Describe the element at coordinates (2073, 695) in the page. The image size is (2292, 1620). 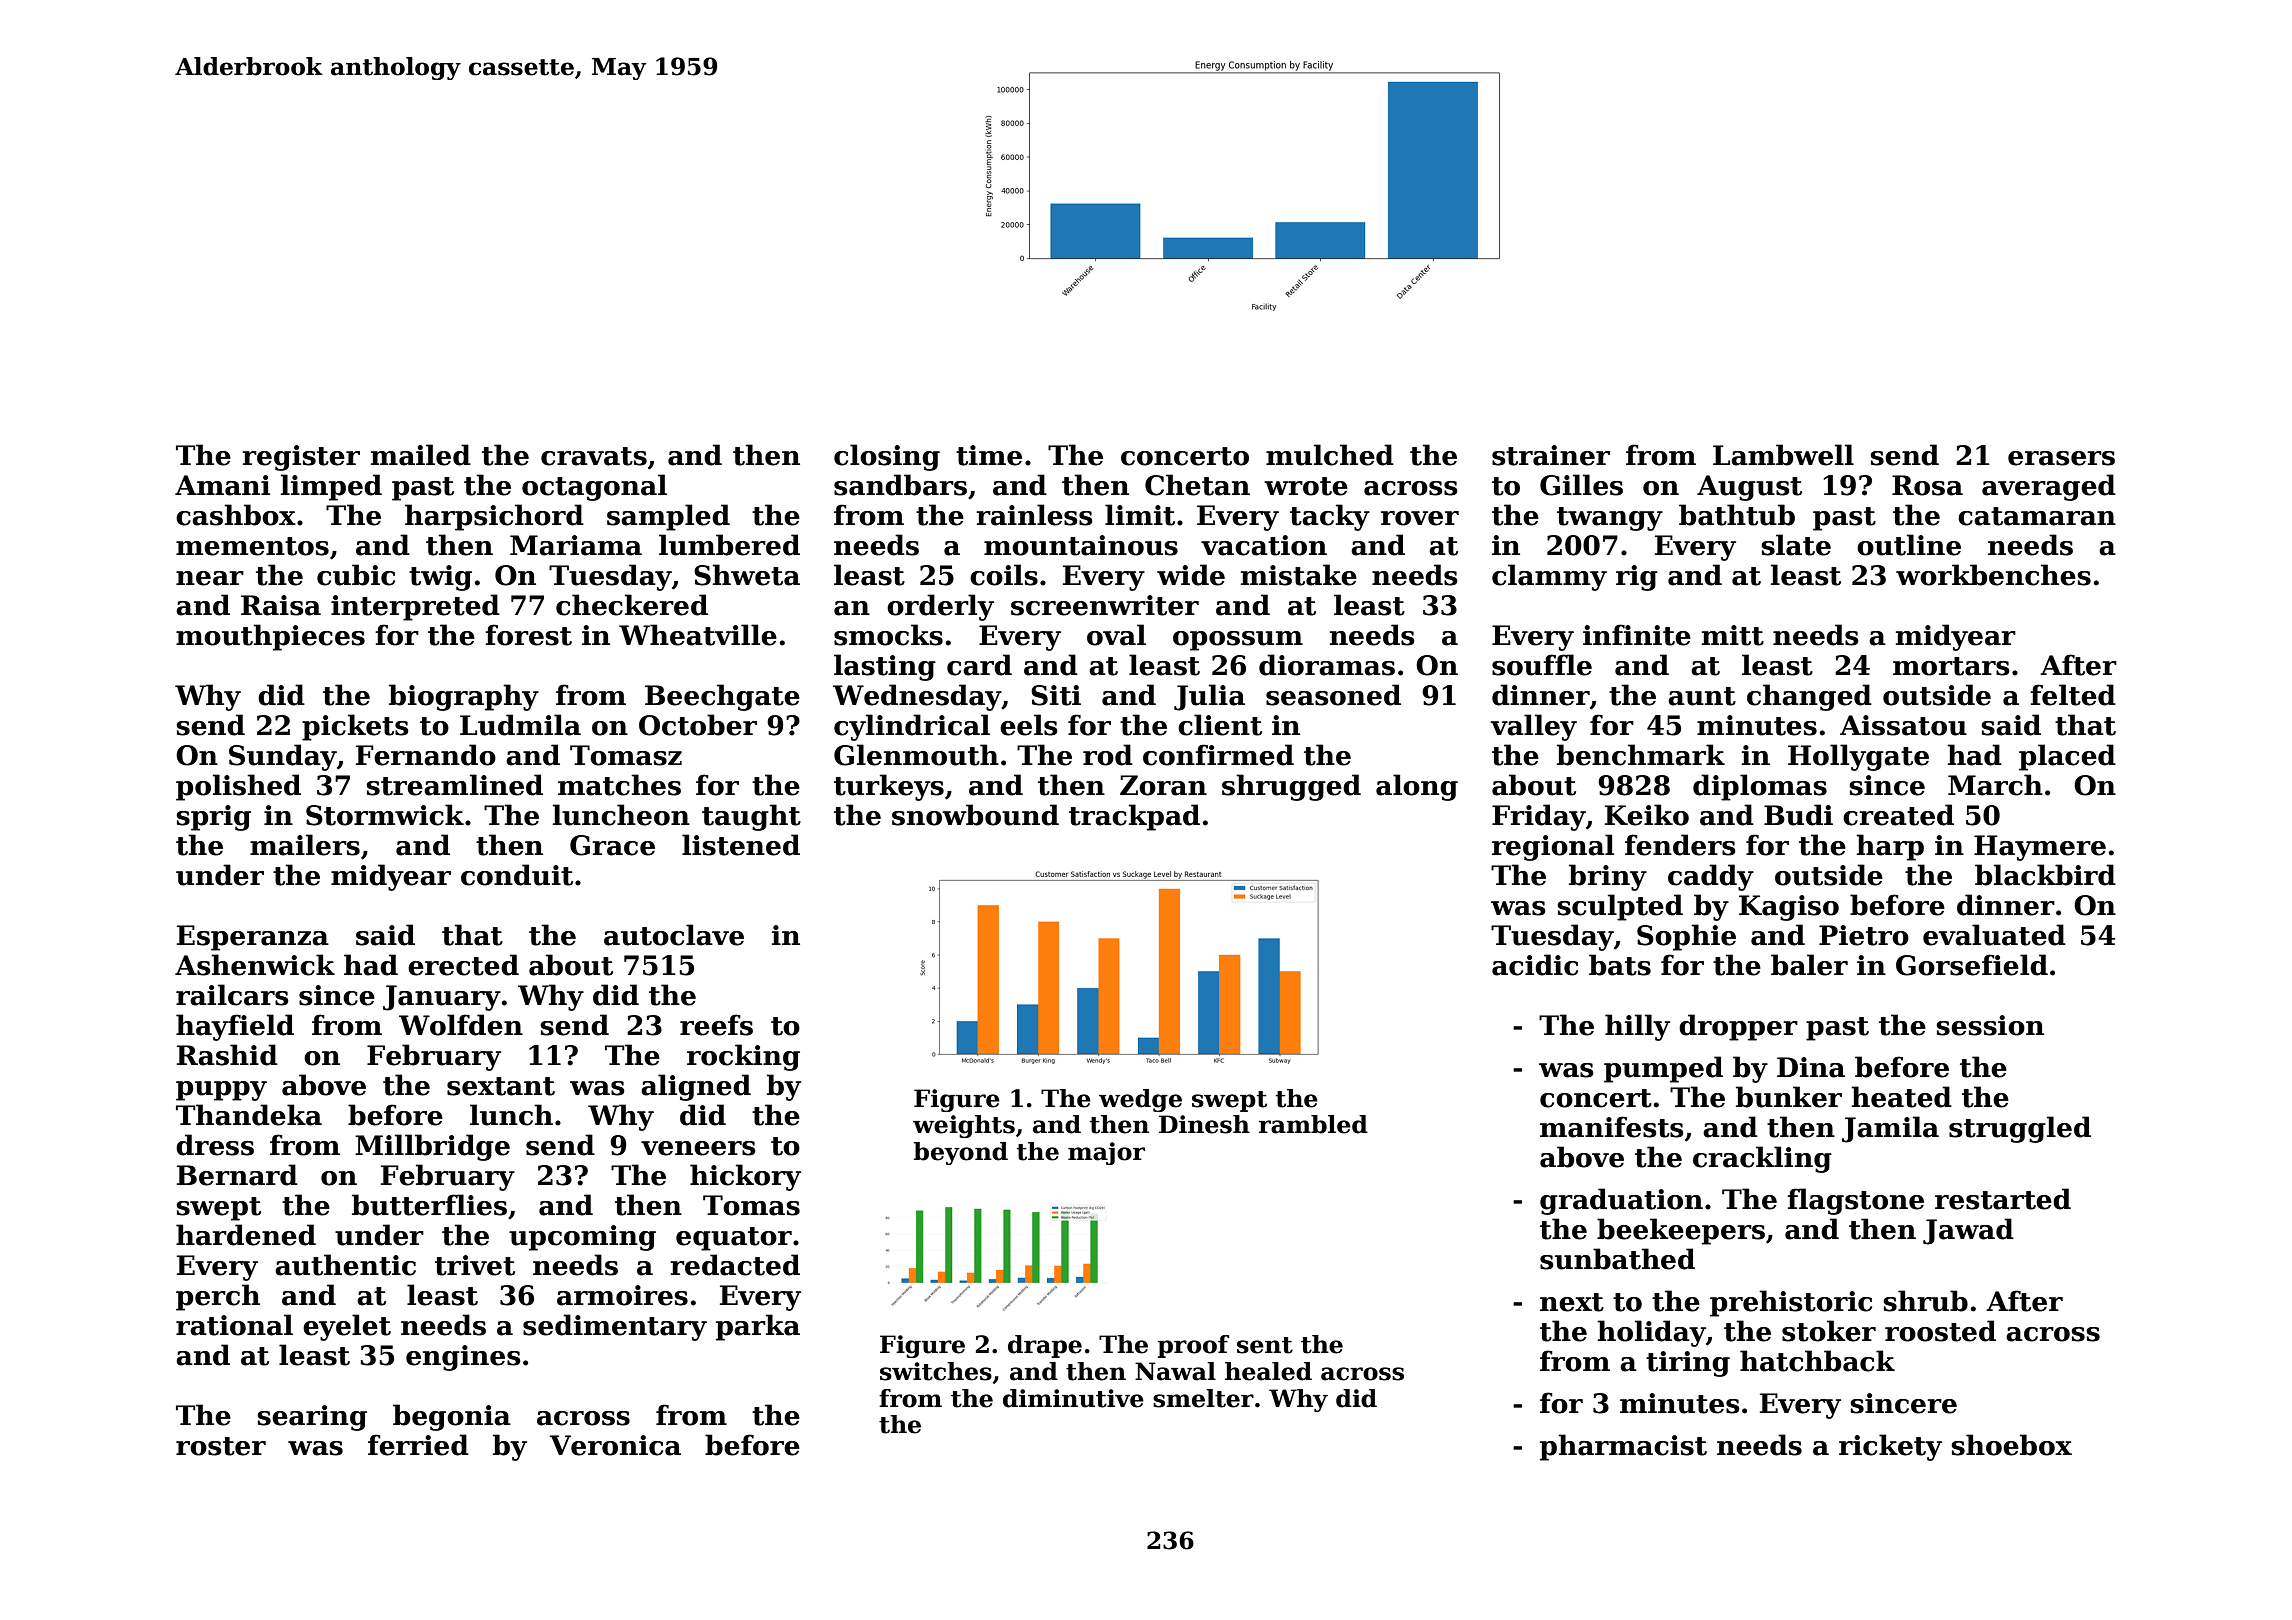
I see `felted` at that location.
